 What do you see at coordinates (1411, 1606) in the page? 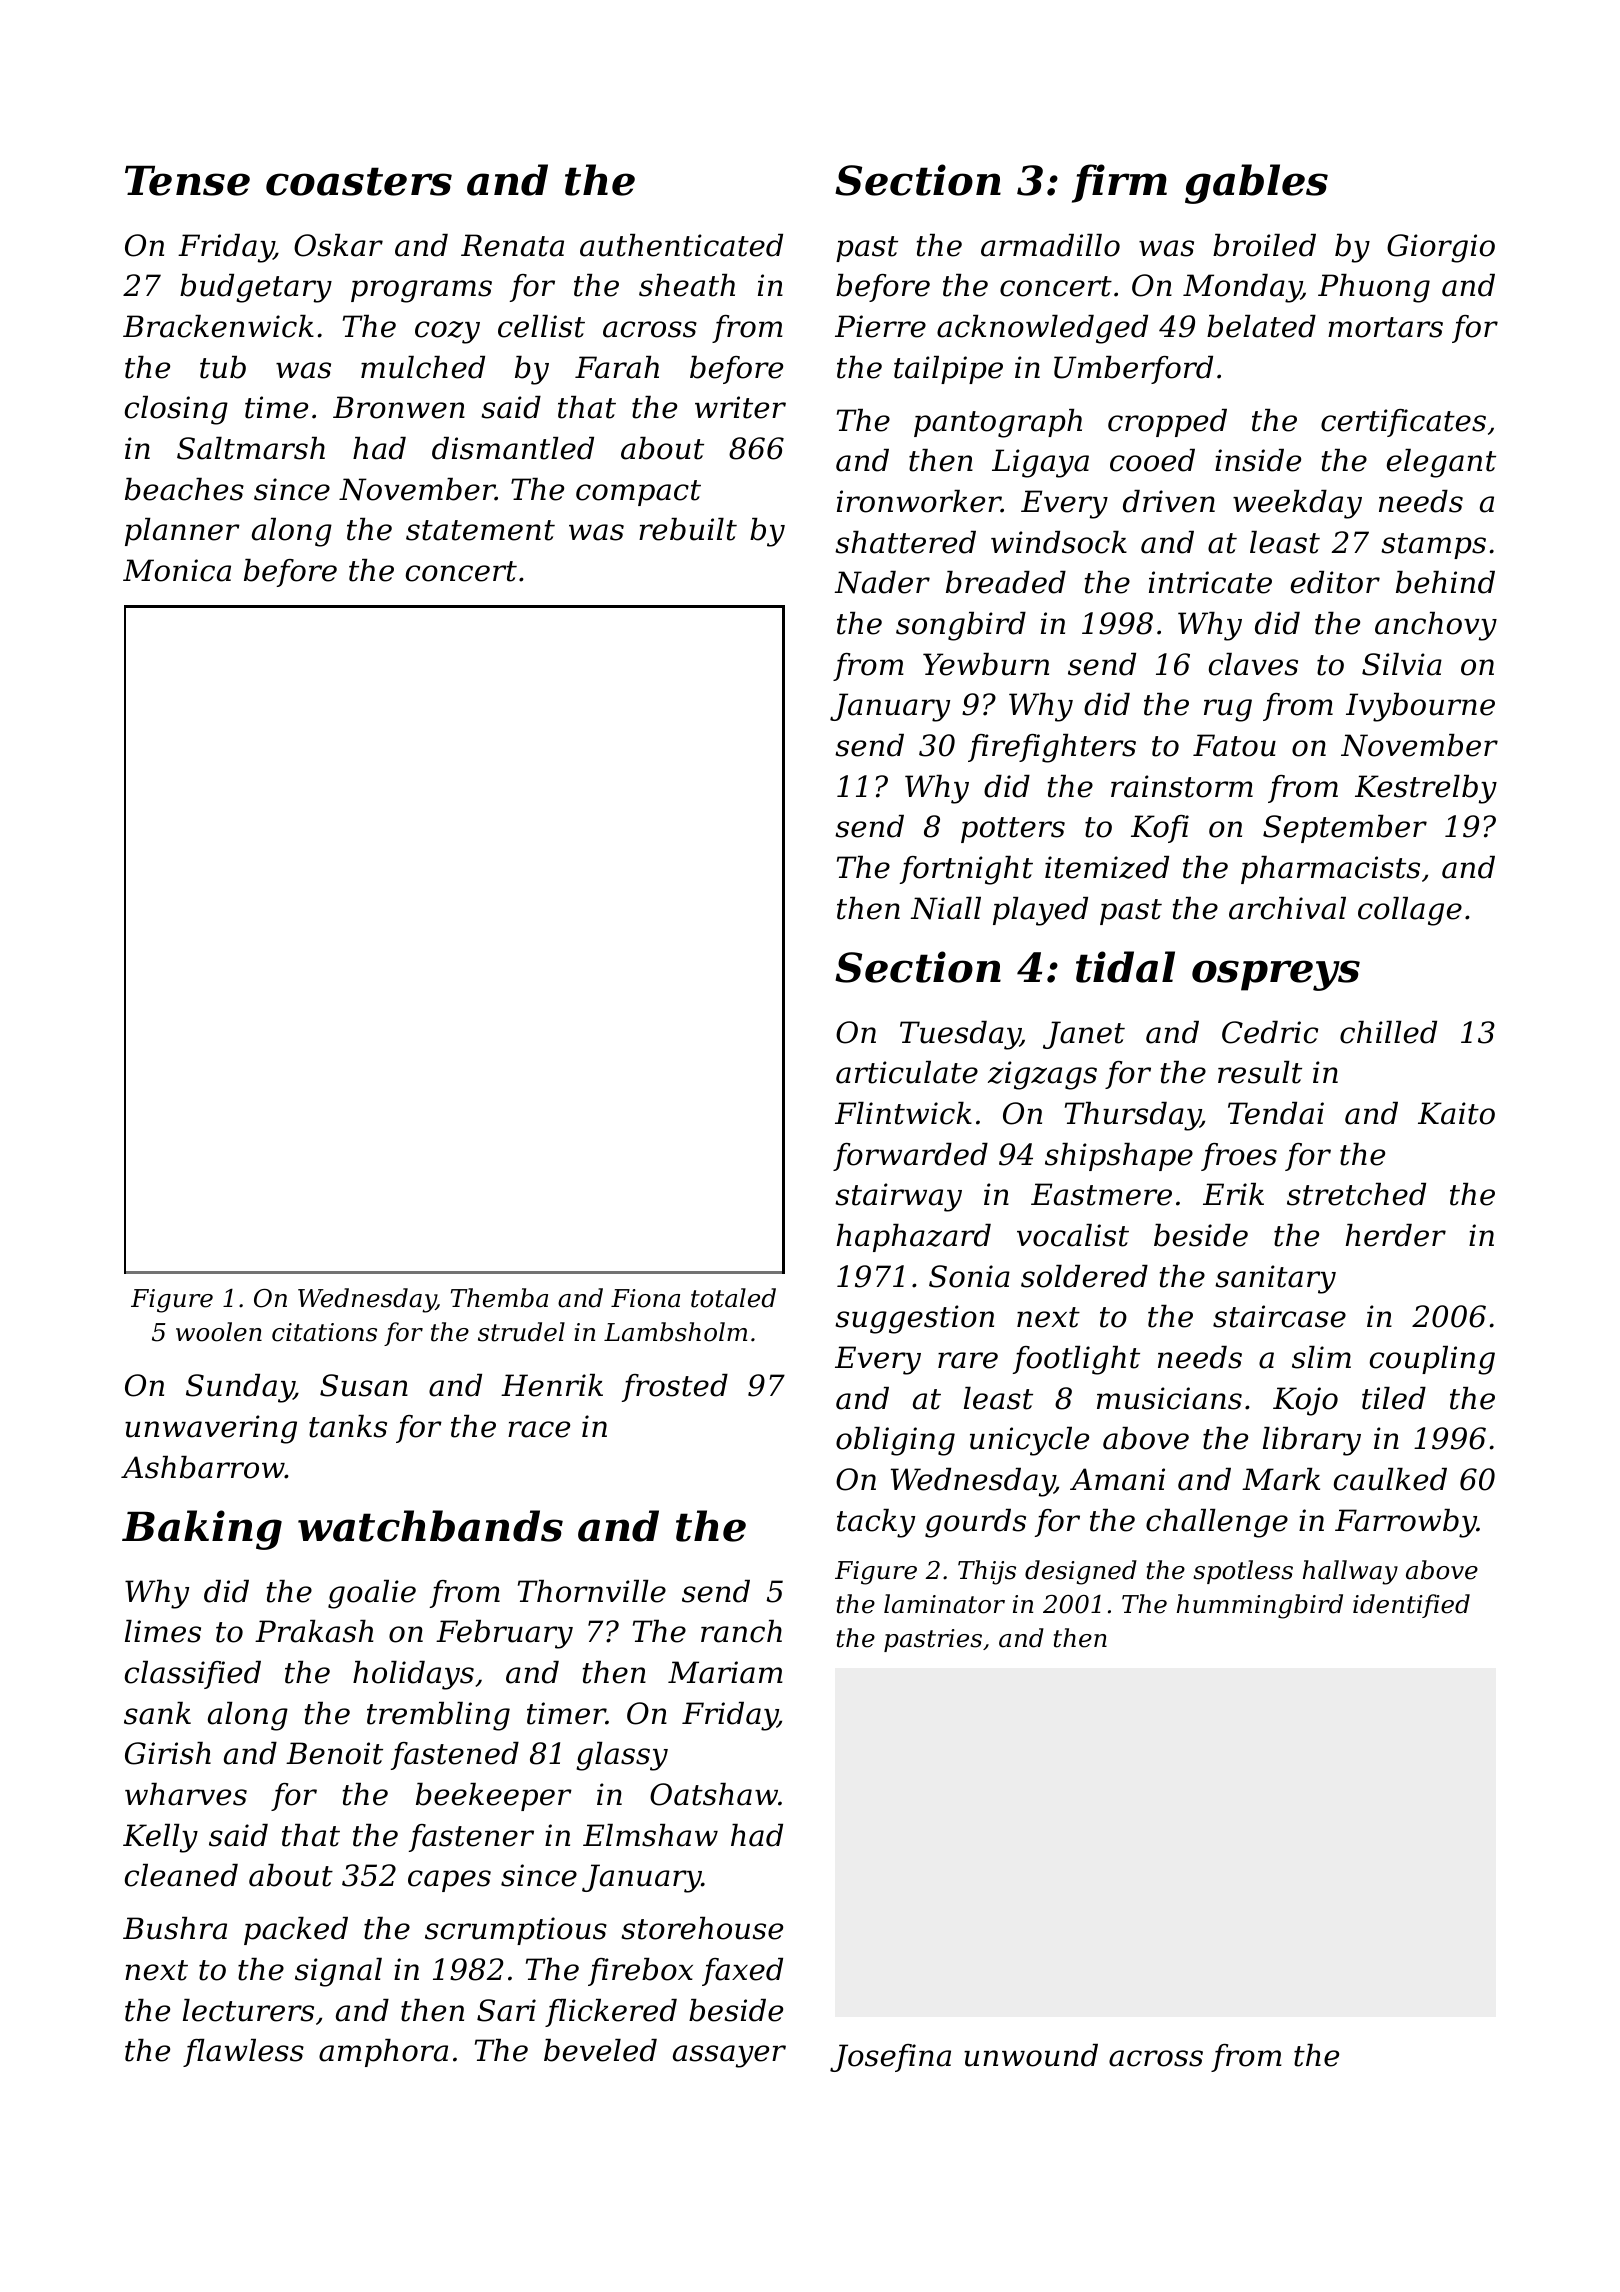
I see `identified` at bounding box center [1411, 1606].
